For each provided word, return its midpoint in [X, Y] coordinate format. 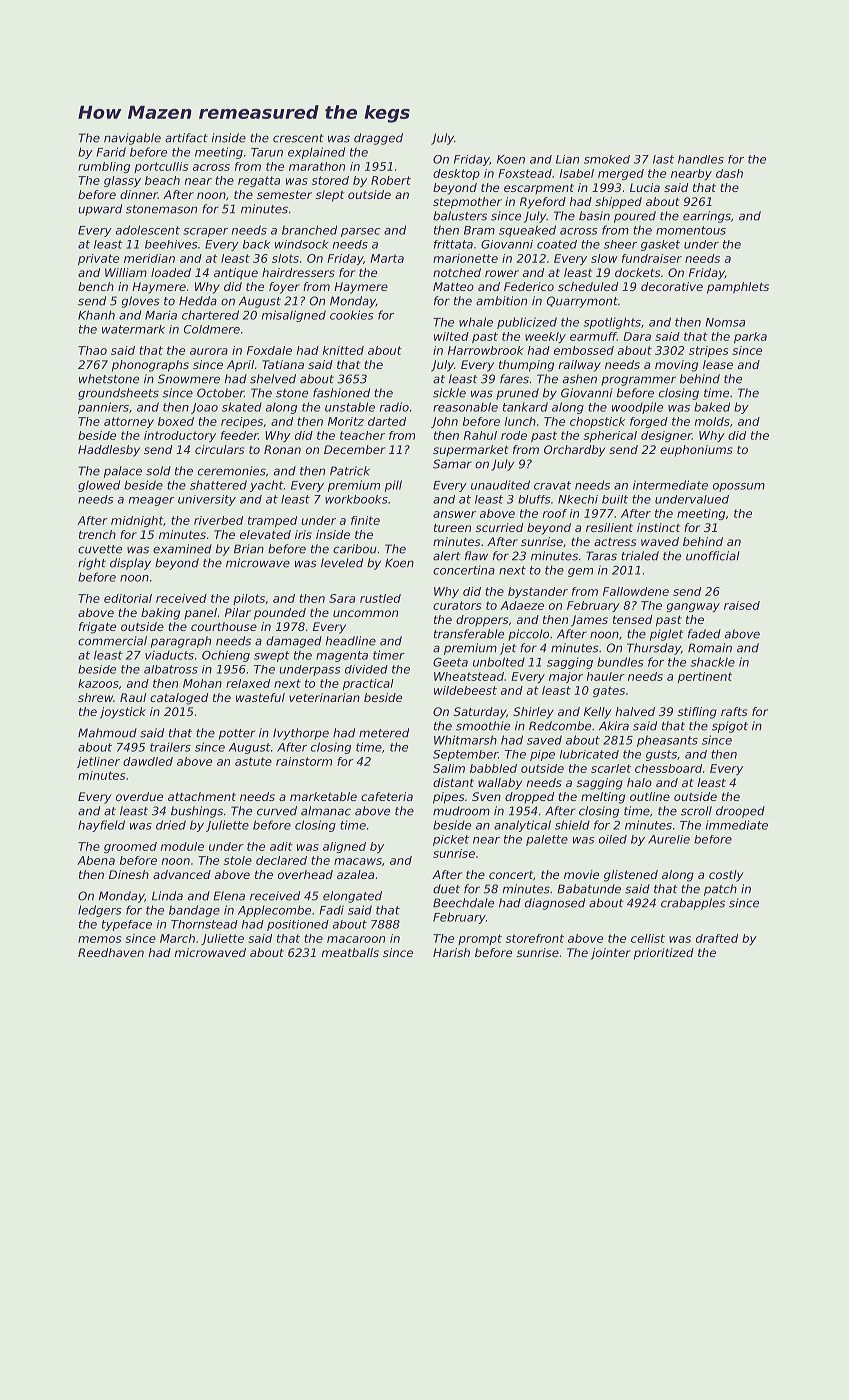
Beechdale [463, 903]
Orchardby [574, 451]
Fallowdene [636, 591]
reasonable [465, 407]
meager [152, 501]
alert [446, 556]
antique [236, 274]
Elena [229, 896]
